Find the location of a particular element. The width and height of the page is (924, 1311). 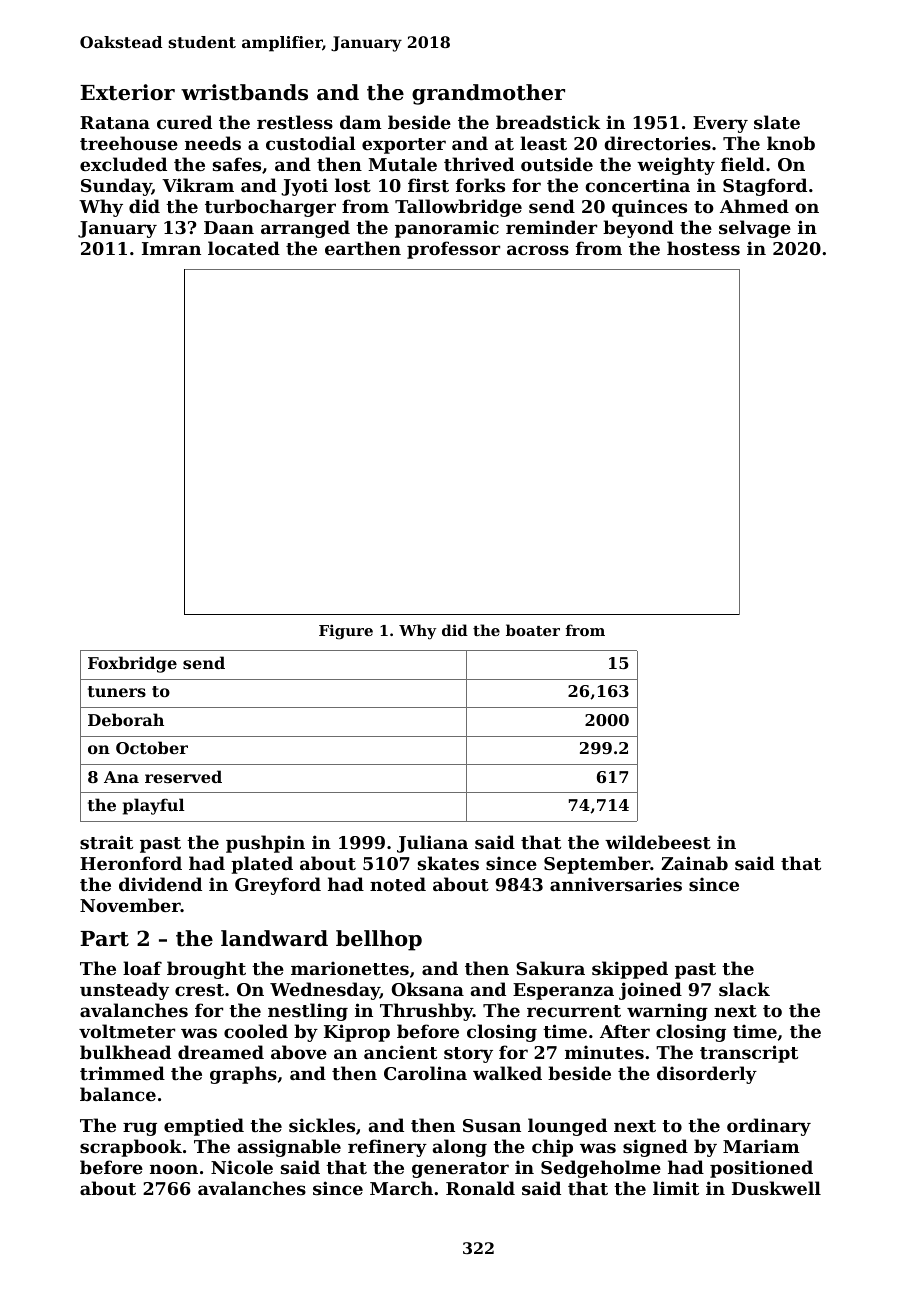

Imran is located at coordinates (171, 248).
